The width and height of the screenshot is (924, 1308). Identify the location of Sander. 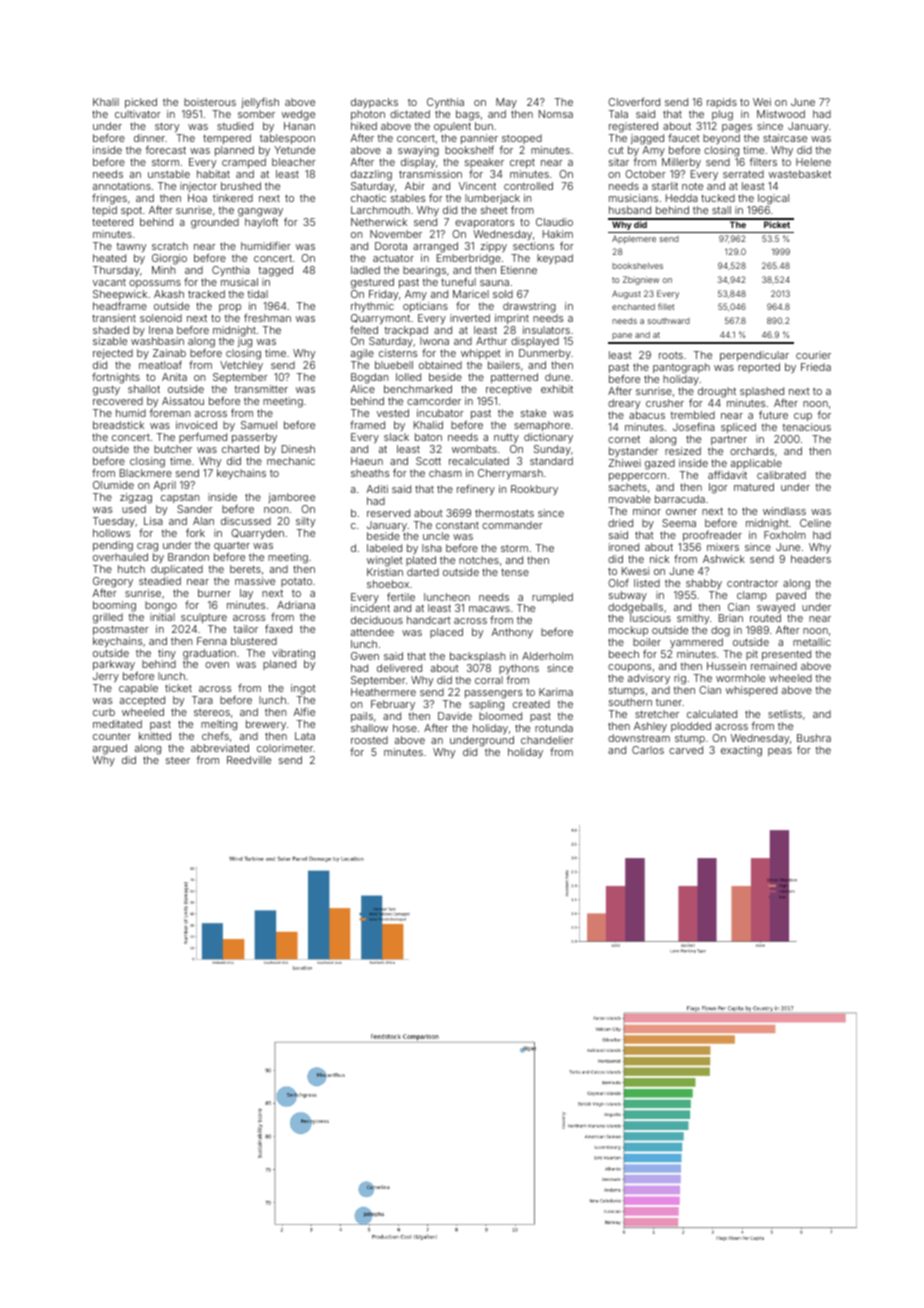
(195, 509).
